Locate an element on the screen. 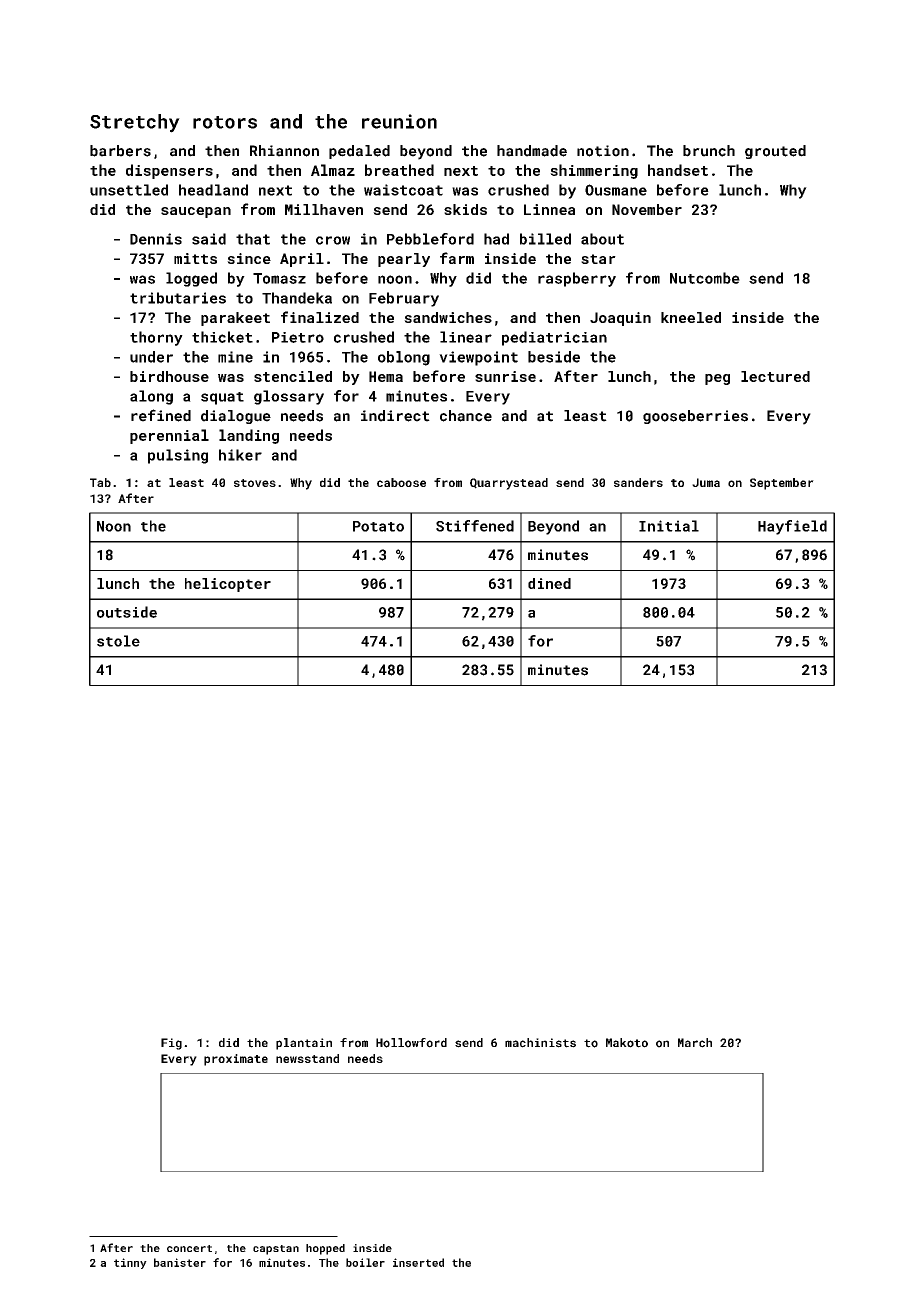 Image resolution: width=924 pixels, height=1308 pixels. tinny is located at coordinates (130, 1263).
